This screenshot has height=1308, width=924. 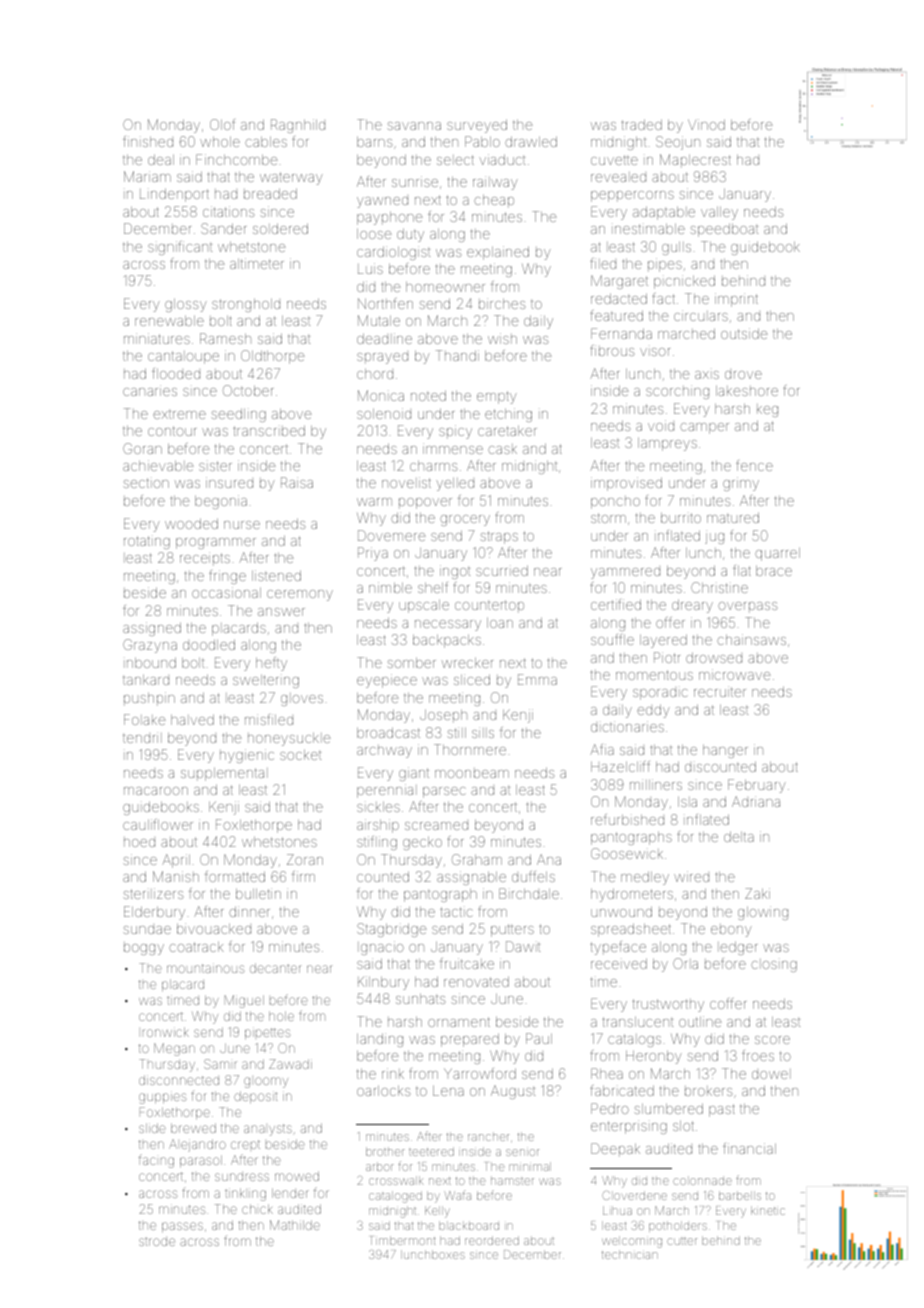 What do you see at coordinates (630, 1254) in the screenshot?
I see `technician` at bounding box center [630, 1254].
